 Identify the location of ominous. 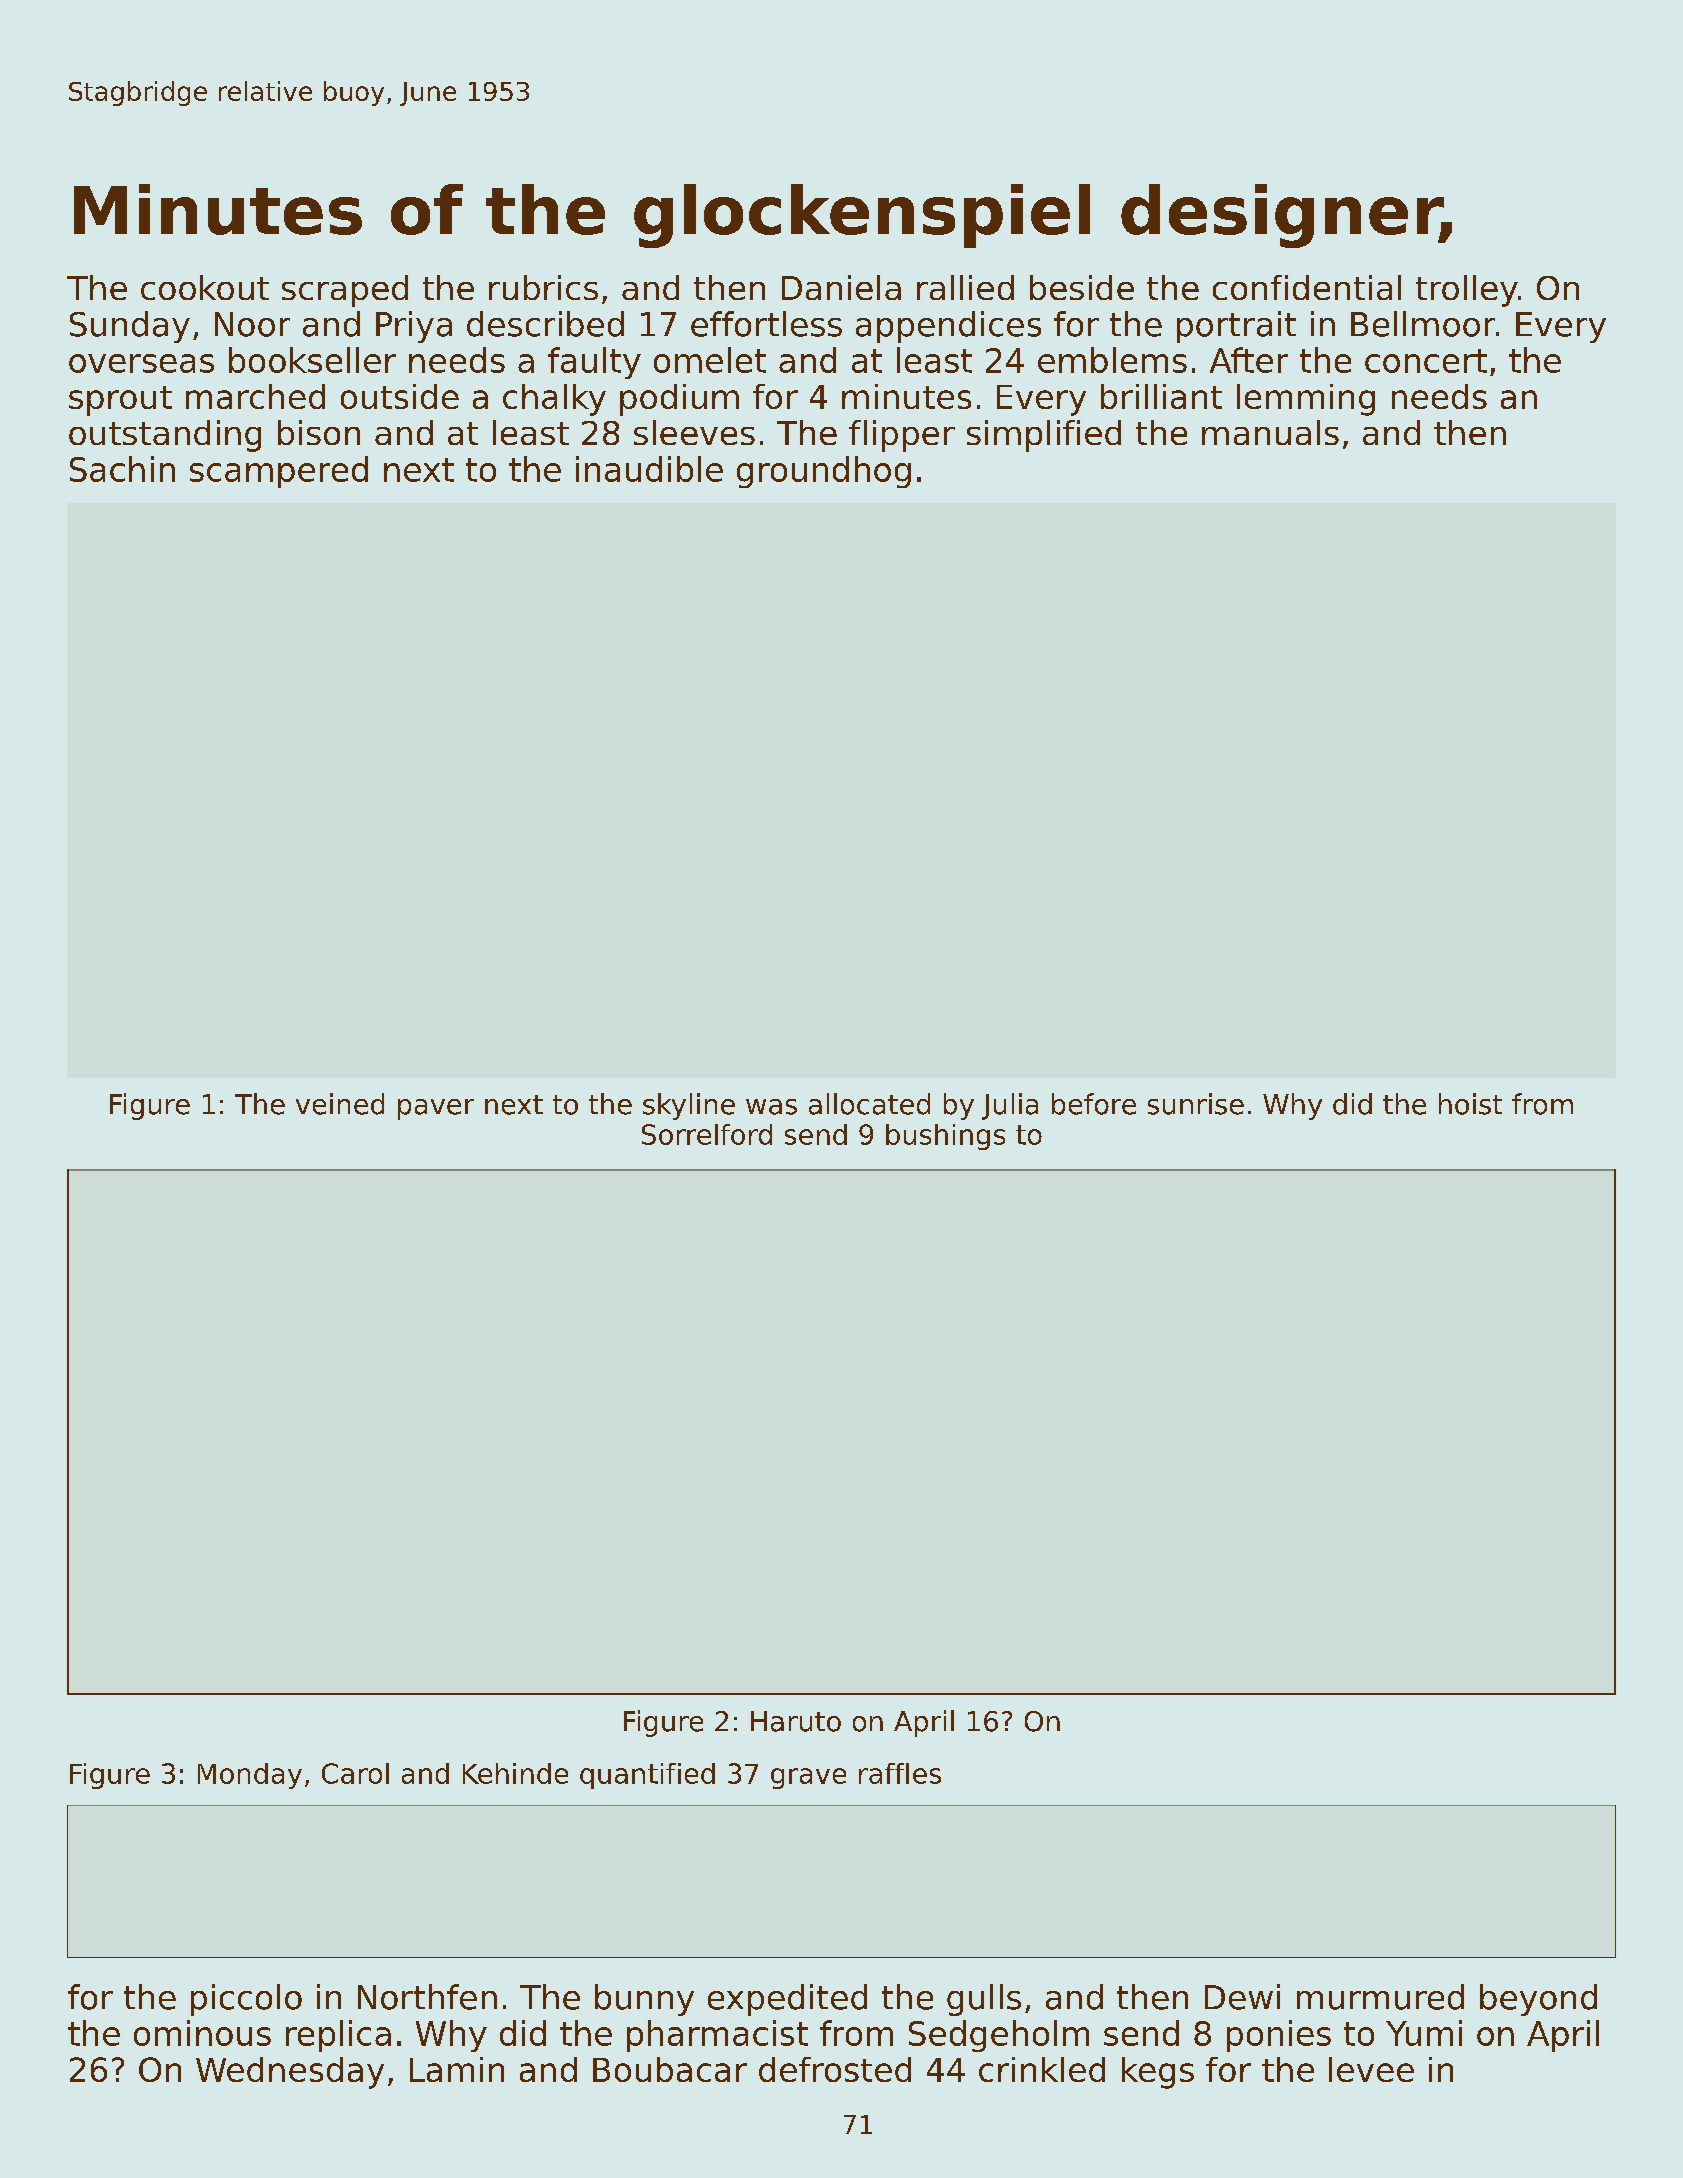
(202, 2033).
